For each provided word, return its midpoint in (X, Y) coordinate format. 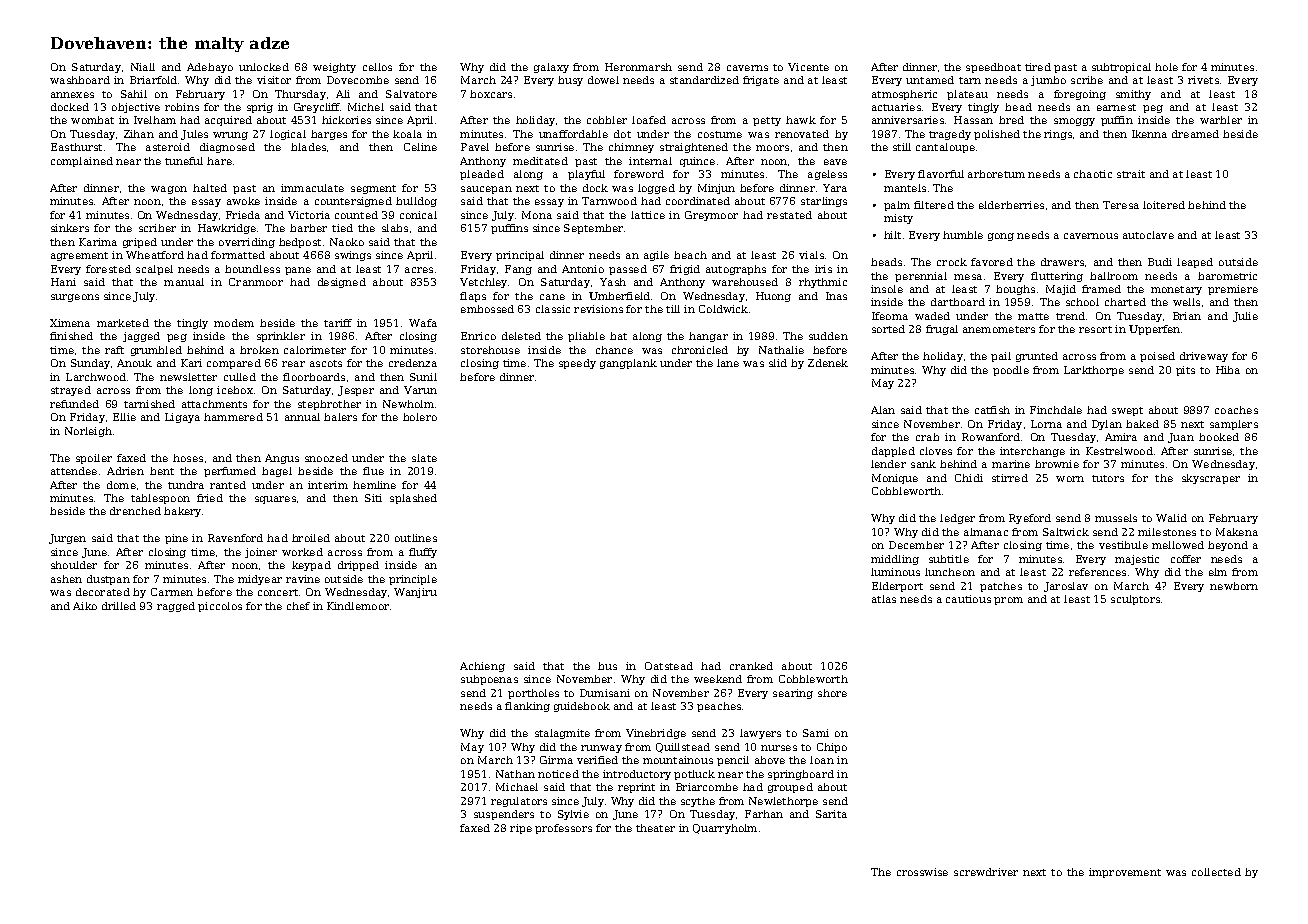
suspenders (504, 815)
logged (656, 189)
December (916, 545)
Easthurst (76, 147)
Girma (556, 760)
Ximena (70, 323)
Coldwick (723, 309)
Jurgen (67, 539)
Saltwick (1066, 532)
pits (1185, 371)
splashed (413, 499)
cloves (936, 451)
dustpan (108, 580)
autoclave (1148, 235)
